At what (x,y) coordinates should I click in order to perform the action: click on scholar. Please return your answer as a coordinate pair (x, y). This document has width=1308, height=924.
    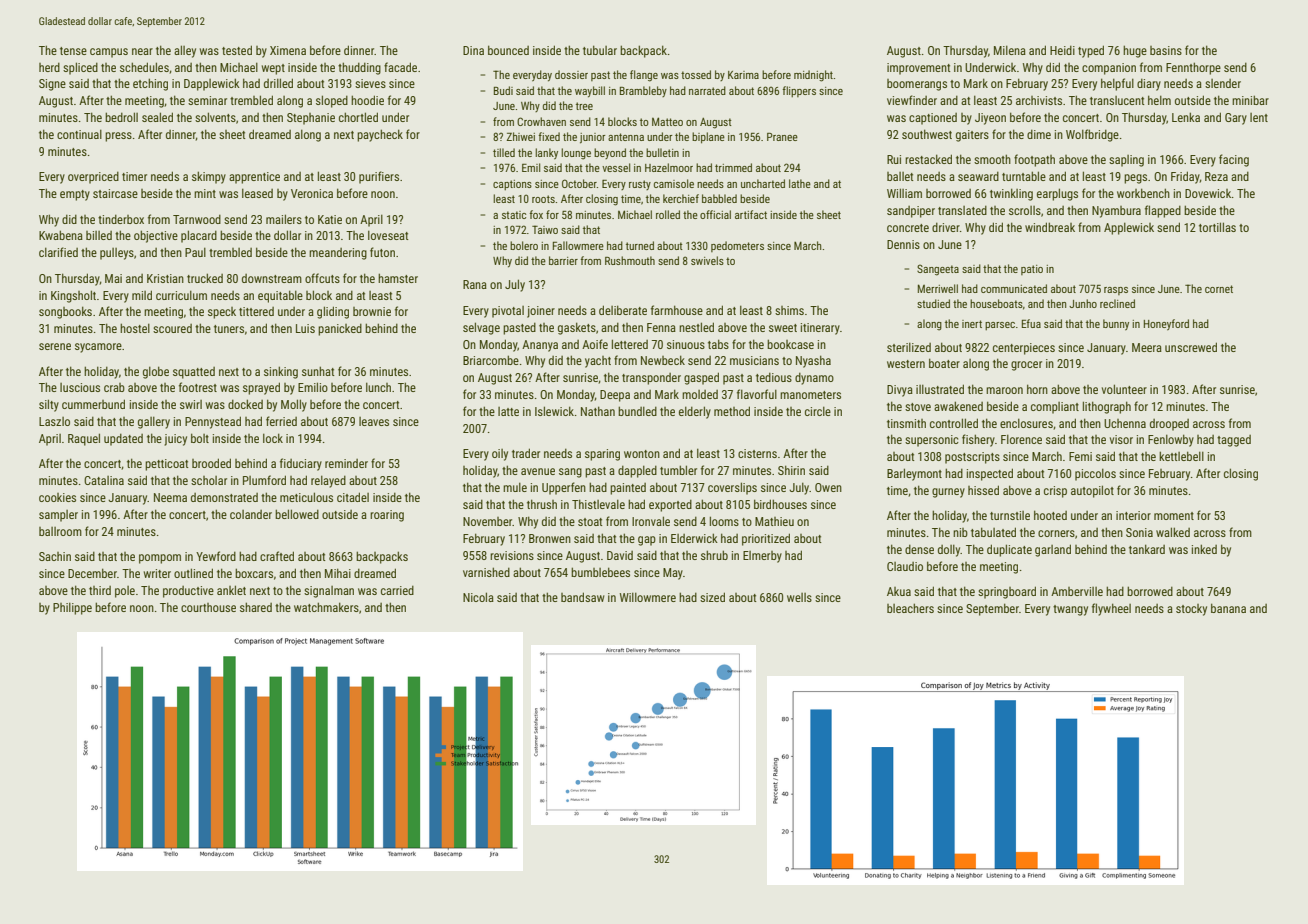
    Looking at the image, I should click on (209, 480).
